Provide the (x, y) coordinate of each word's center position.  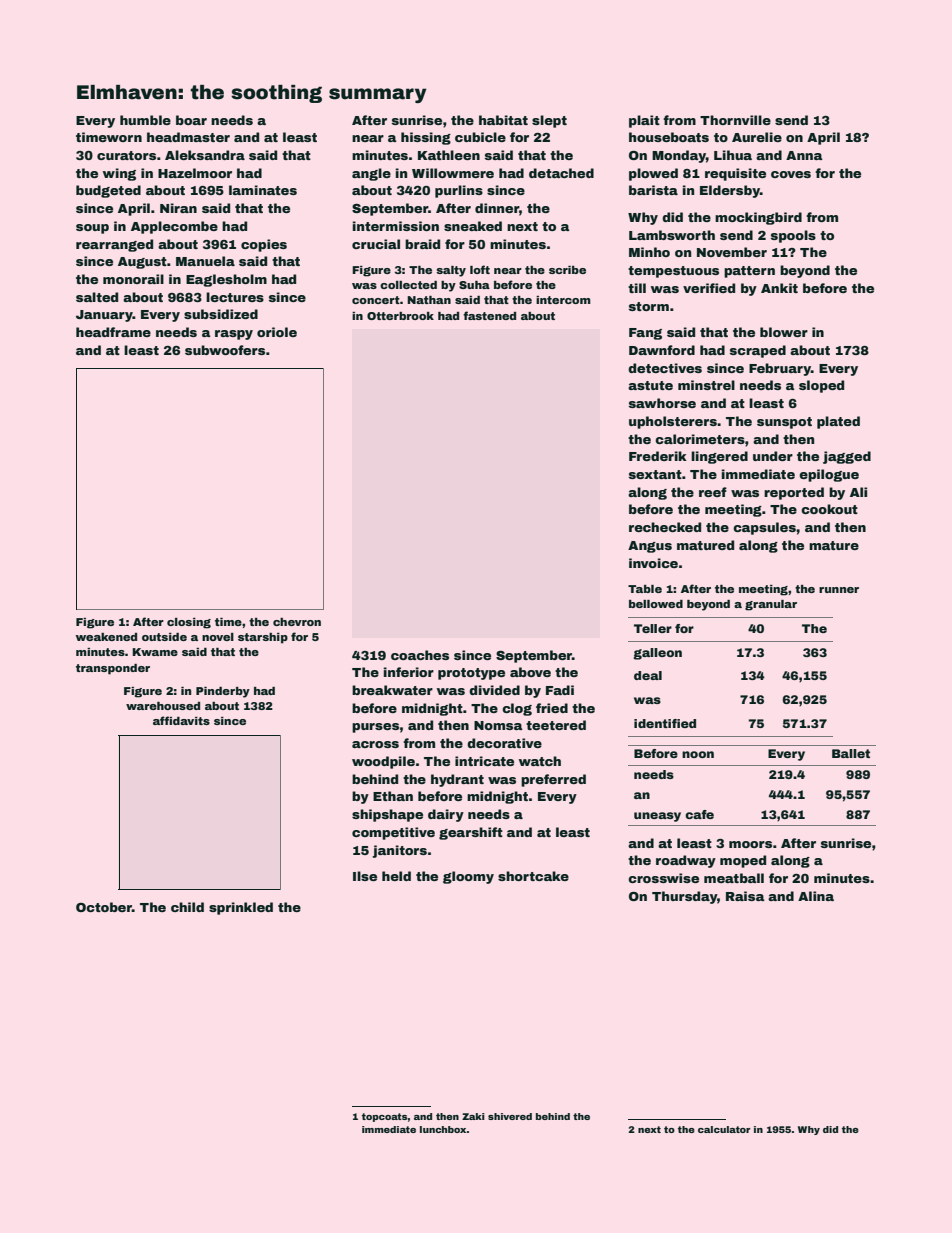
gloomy (468, 877)
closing (189, 623)
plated (838, 422)
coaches (420, 655)
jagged (847, 457)
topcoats (385, 1117)
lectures (235, 297)
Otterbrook (400, 316)
